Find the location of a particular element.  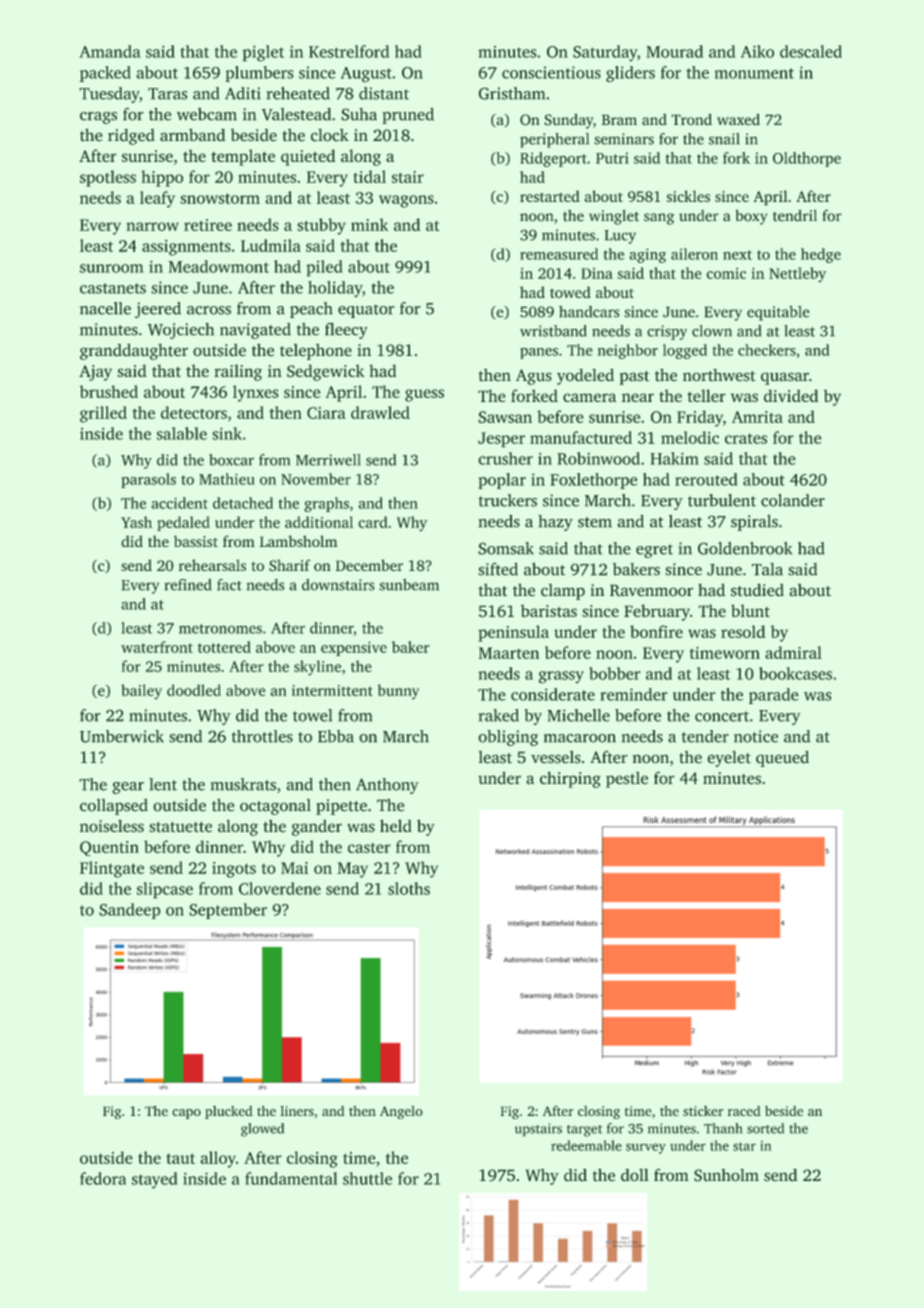

tender is located at coordinates (705, 736).
